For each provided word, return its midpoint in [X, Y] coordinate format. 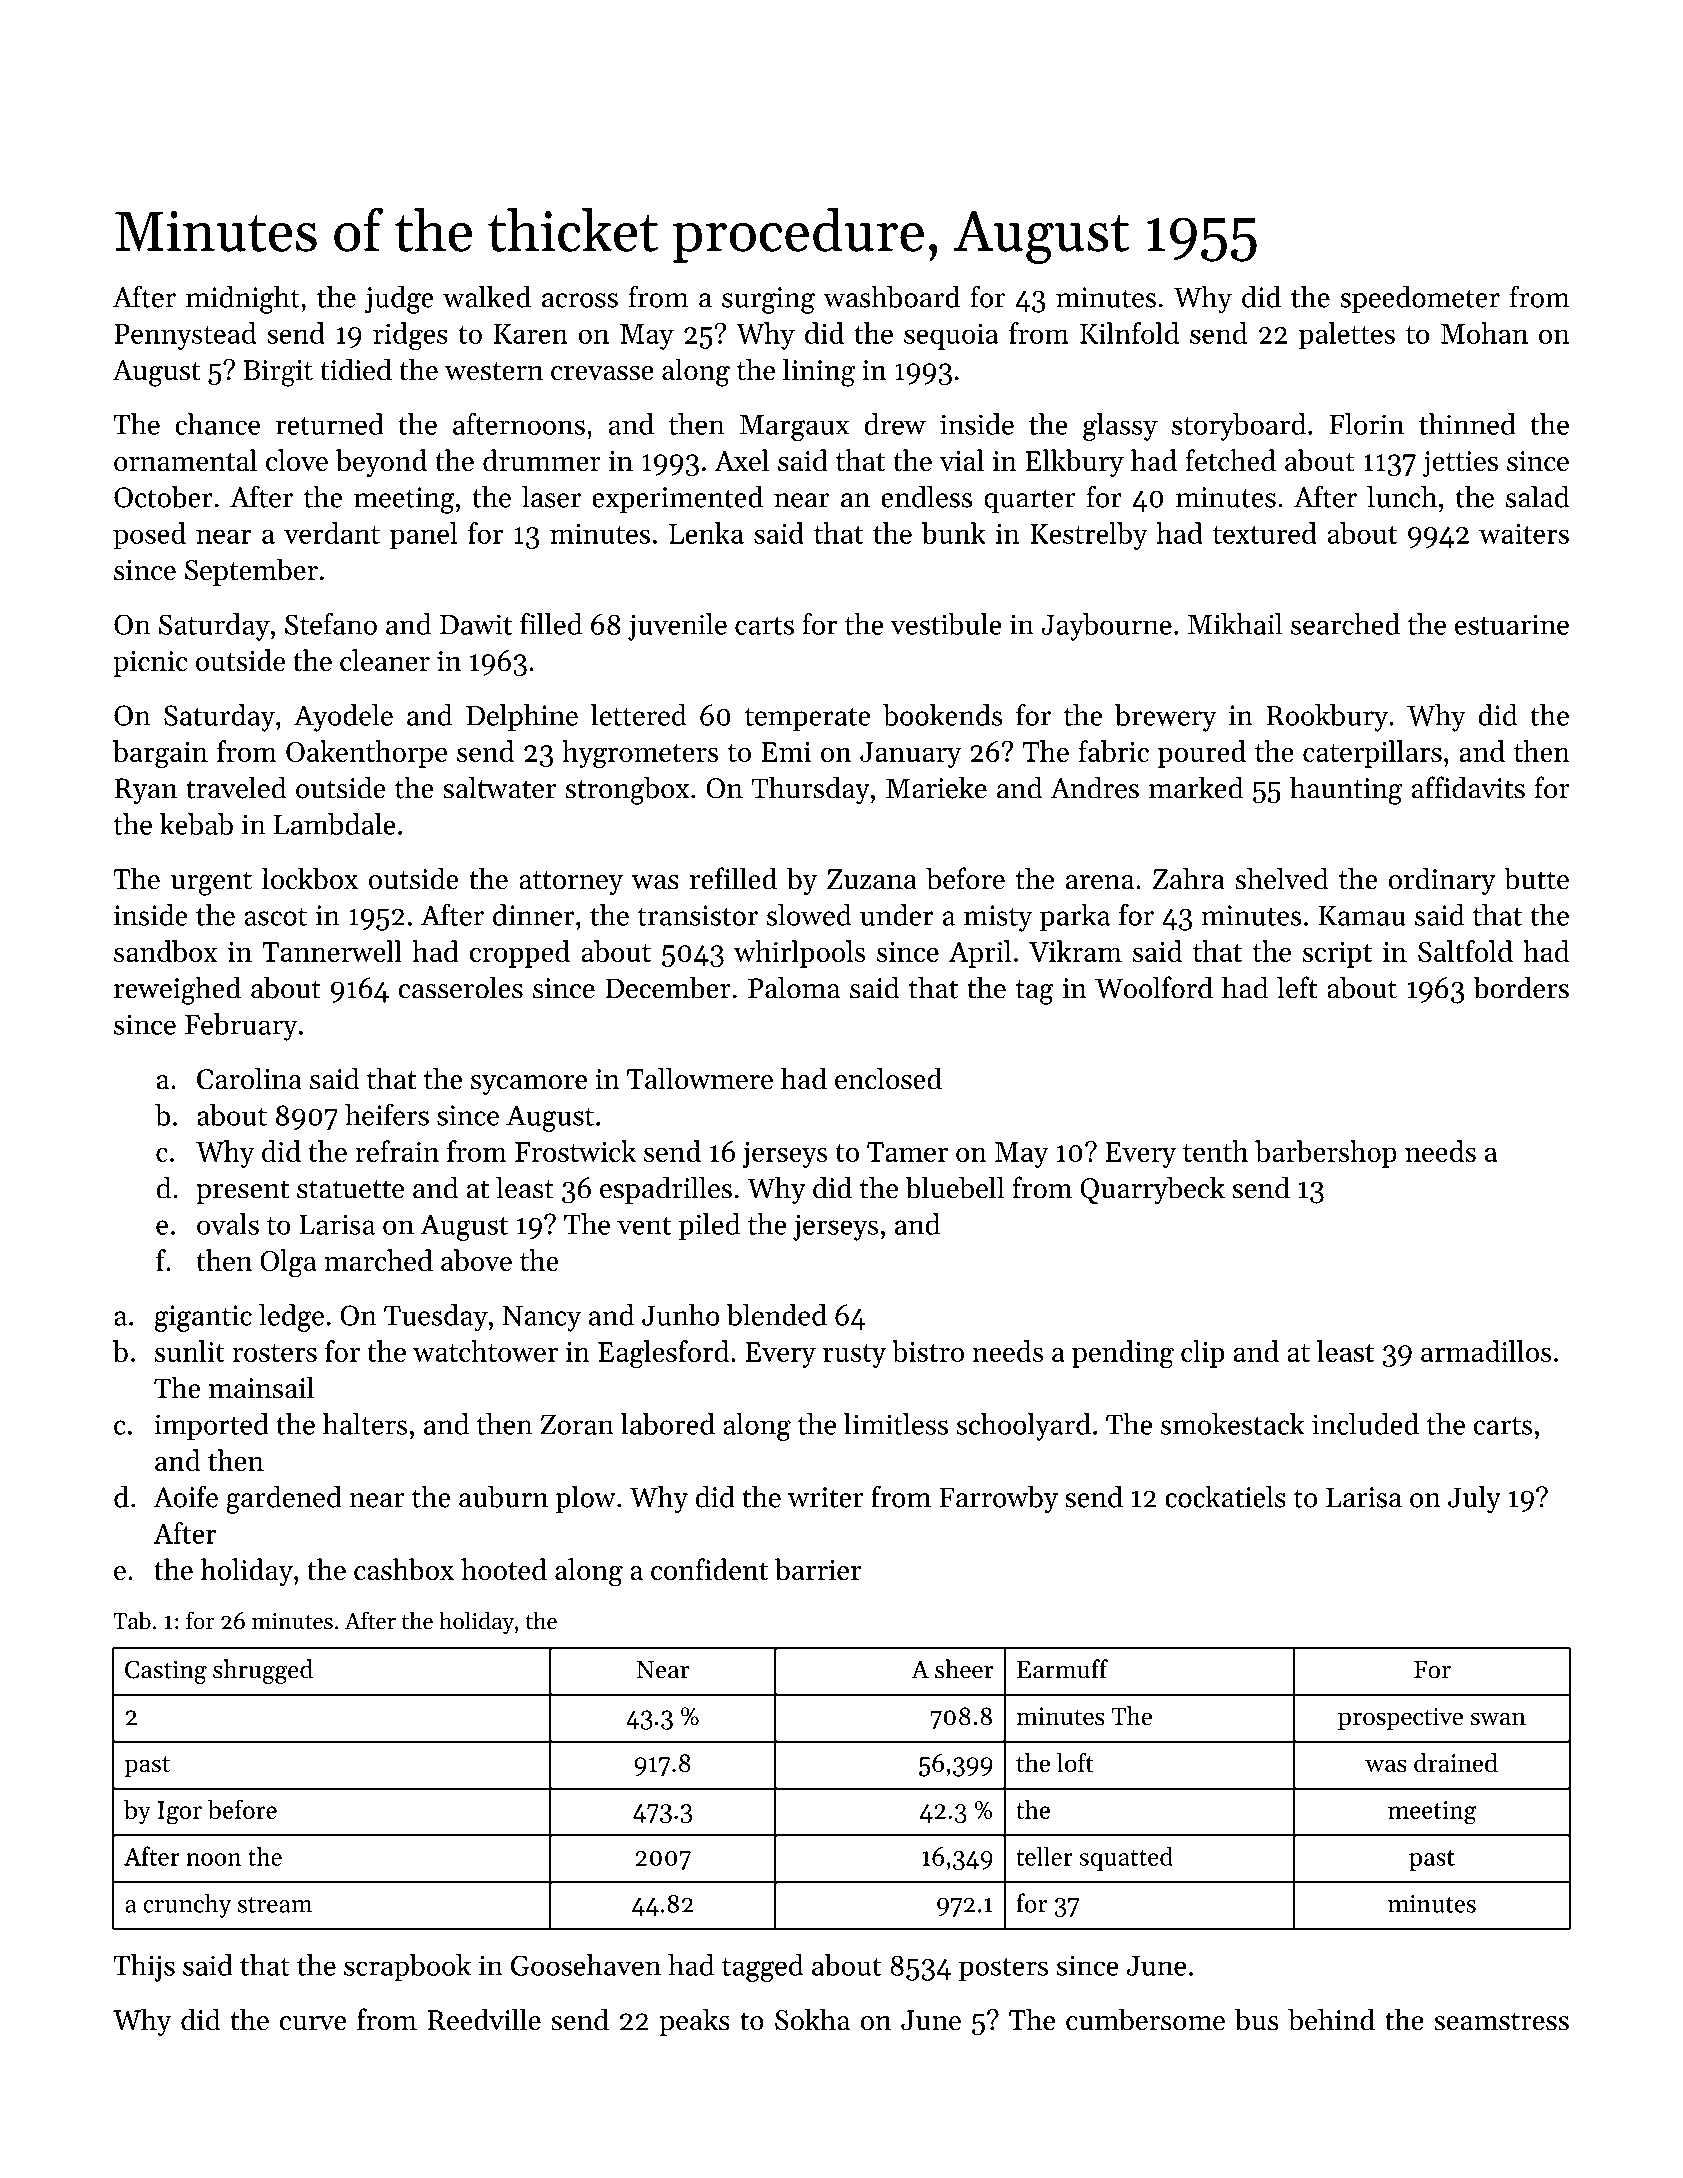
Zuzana [872, 879]
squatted [1126, 1858]
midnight [243, 300]
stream [275, 1905]
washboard [891, 297]
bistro [928, 1351]
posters [1003, 1969]
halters [365, 1424]
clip [1203, 1354]
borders [1521, 987]
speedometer [1420, 299]
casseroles [461, 987]
